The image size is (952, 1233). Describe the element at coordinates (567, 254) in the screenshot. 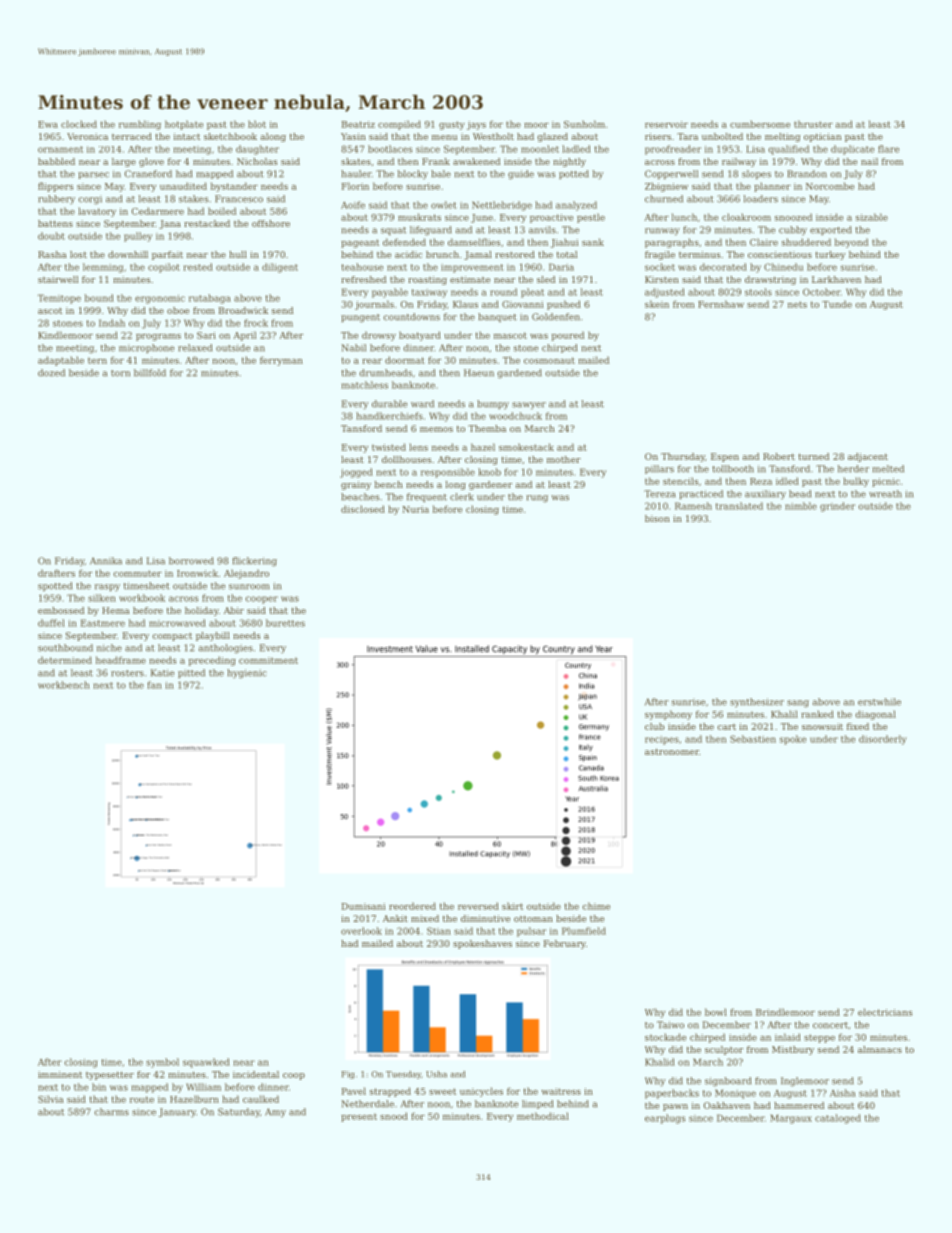

I see `total` at that location.
